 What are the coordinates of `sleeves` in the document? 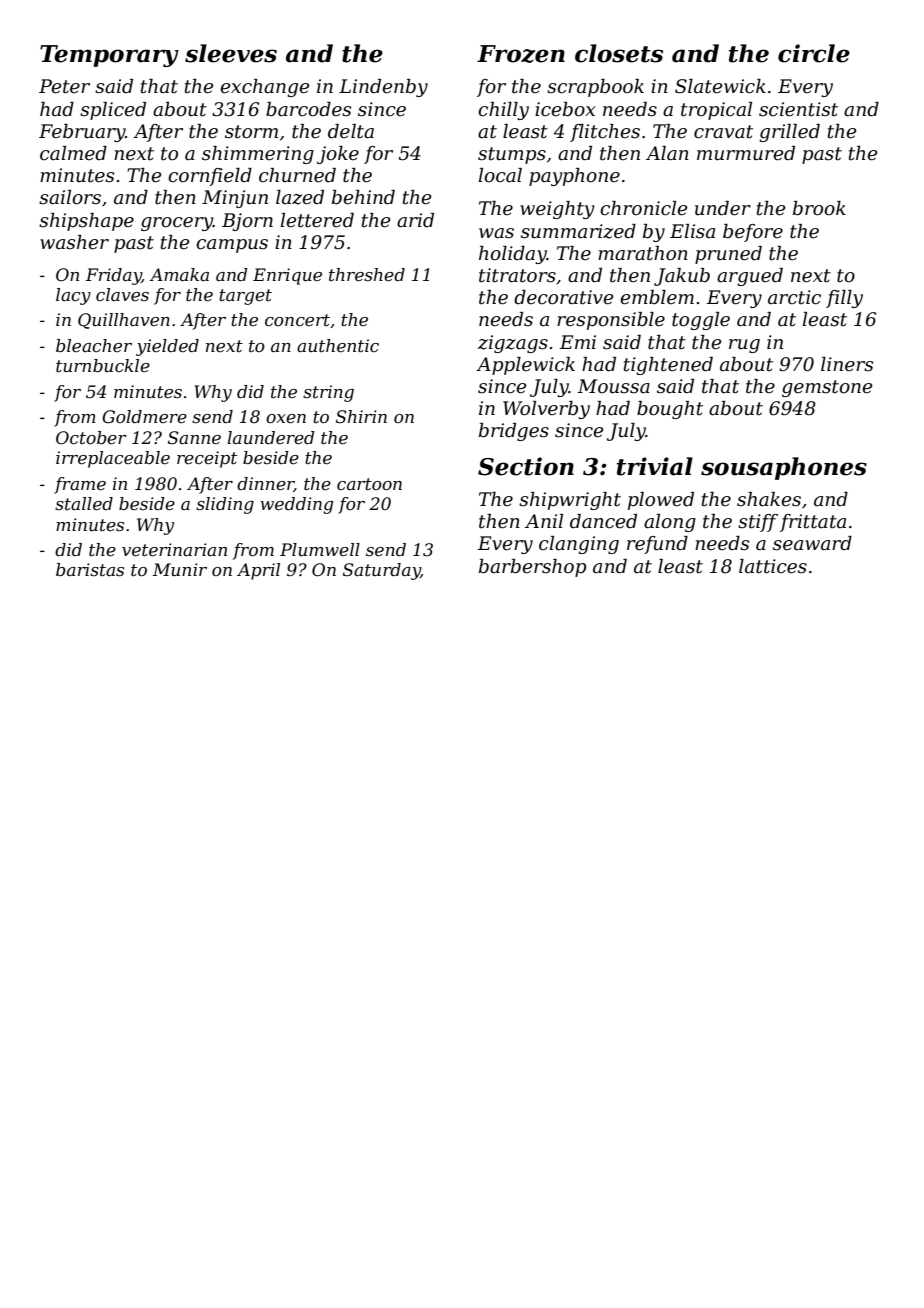 It's located at (231, 53).
